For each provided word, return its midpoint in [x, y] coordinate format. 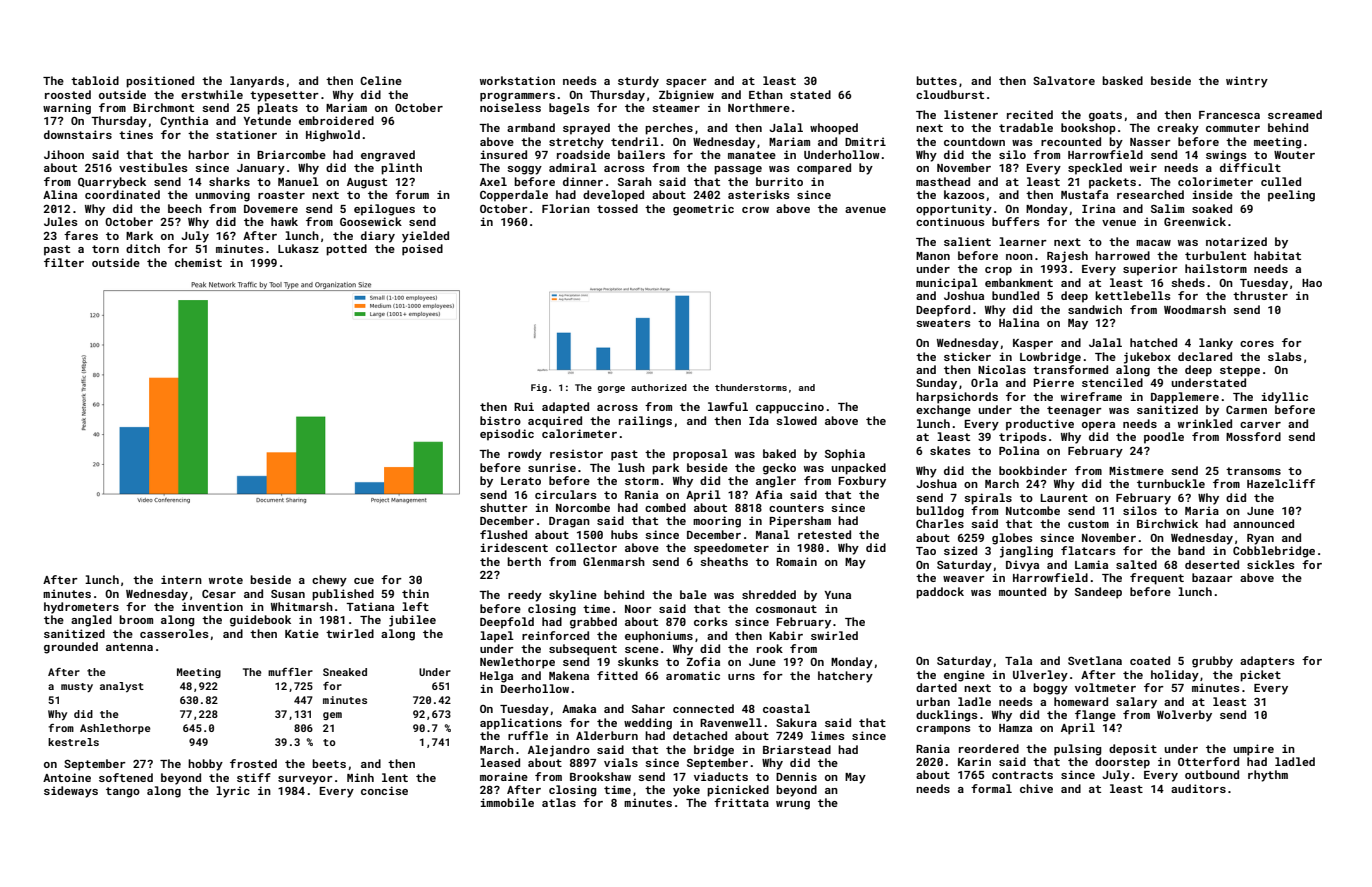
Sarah [635, 181]
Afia [768, 494]
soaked [1212, 208]
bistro [500, 420]
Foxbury [862, 482]
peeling [1291, 196]
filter [64, 262]
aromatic [693, 675]
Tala [1018, 660]
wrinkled [1205, 423]
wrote [226, 580]
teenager [1074, 411]
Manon [933, 256]
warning [67, 109]
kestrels [73, 742]
